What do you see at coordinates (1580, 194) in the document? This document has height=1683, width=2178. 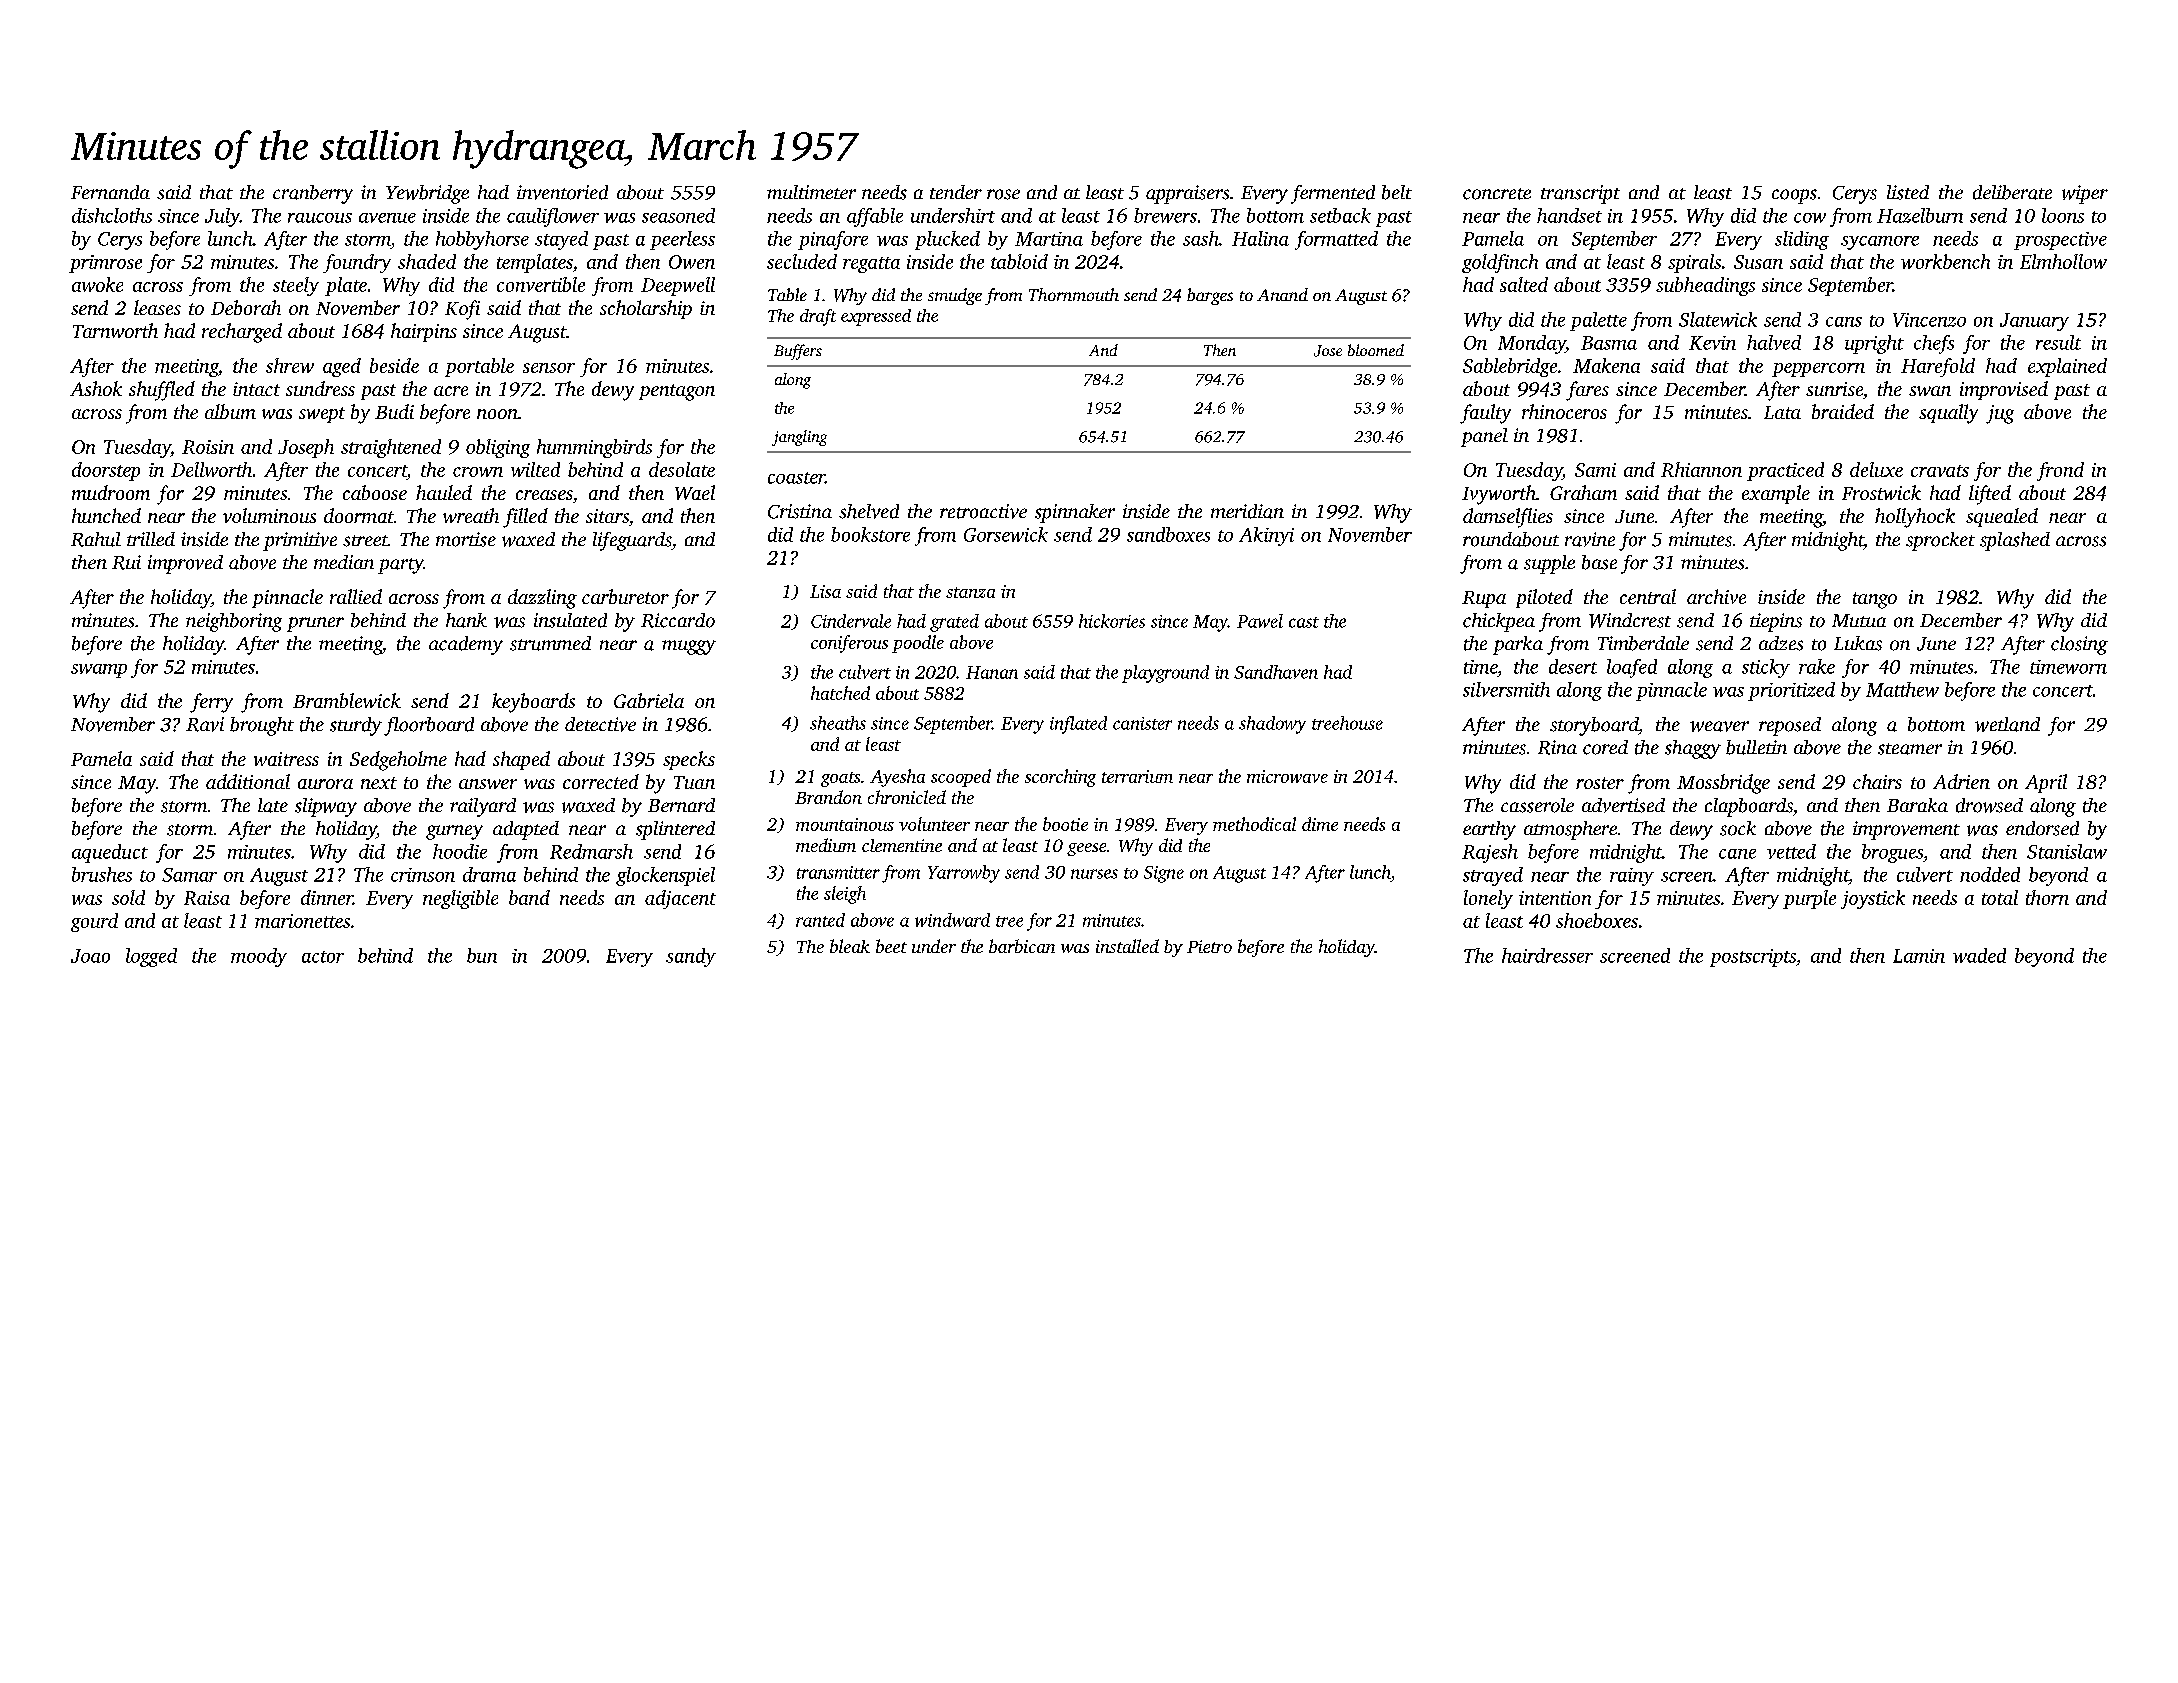 I see `transcript` at bounding box center [1580, 194].
